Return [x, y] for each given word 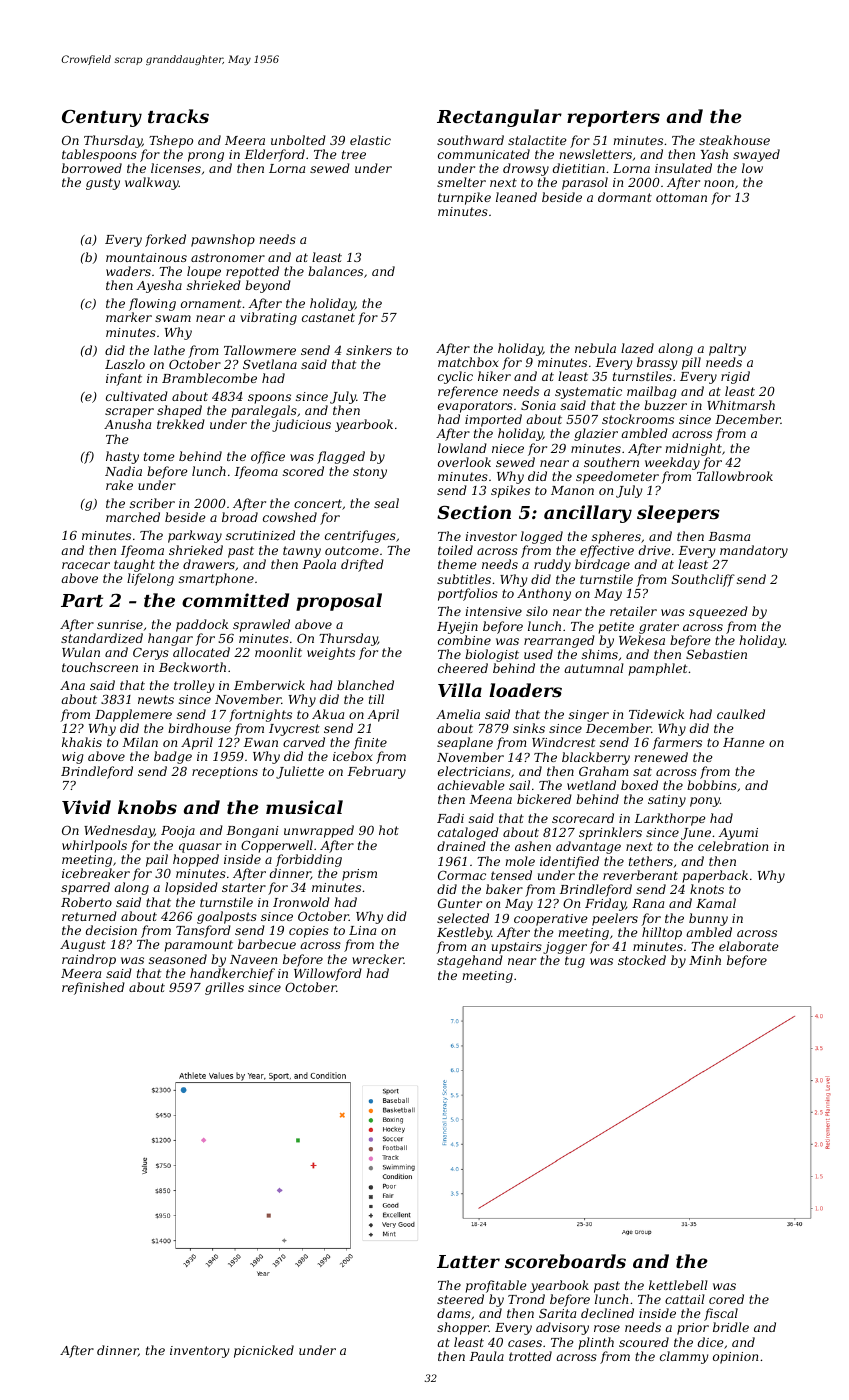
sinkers [369, 350]
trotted [530, 1356]
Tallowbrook [735, 476]
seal [386, 503]
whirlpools [94, 846]
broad [240, 517]
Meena [491, 799]
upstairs [517, 948]
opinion [735, 1358]
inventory [199, 1352]
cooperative [550, 920]
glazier [596, 434]
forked [165, 240]
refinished [93, 988]
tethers [651, 861]
